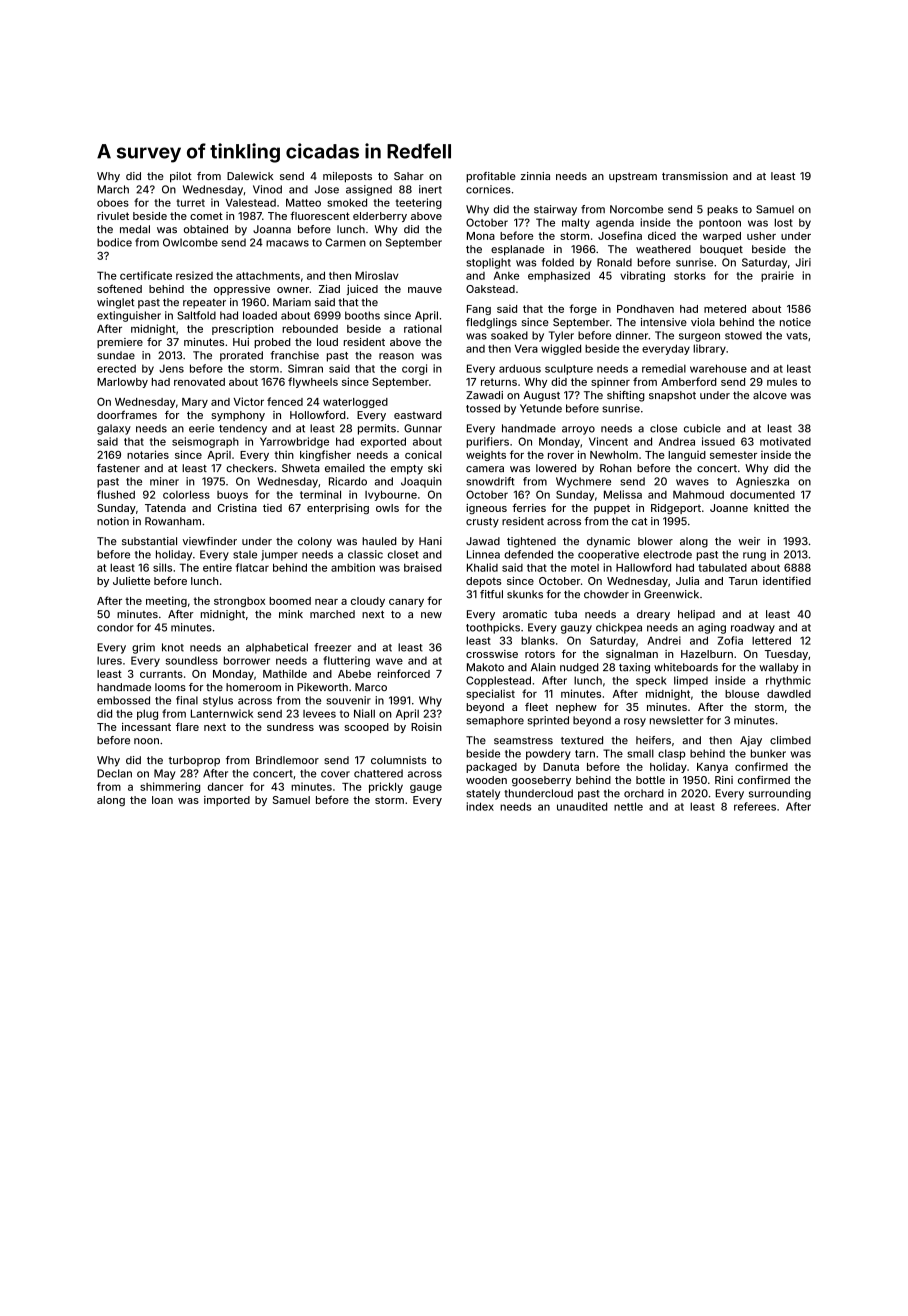 This image has height=1316, width=908. Describe the element at coordinates (396, 356) in the image. I see `reason` at that location.
